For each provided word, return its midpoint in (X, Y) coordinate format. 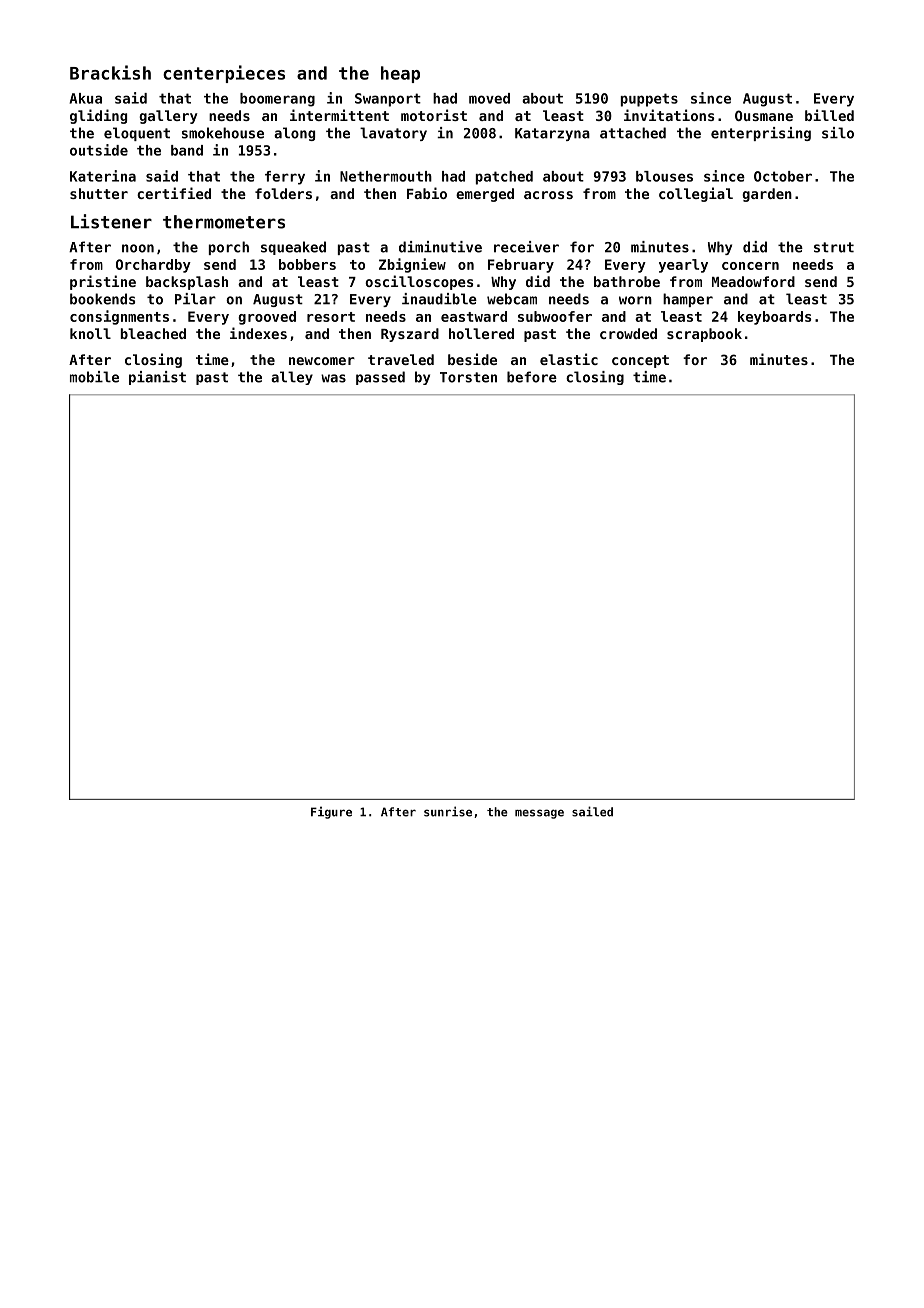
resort (331, 317)
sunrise (448, 811)
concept (640, 361)
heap (400, 74)
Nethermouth (386, 176)
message (539, 814)
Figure (331, 812)
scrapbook (704, 335)
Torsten (468, 377)
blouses (664, 176)
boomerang (277, 100)
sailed (592, 811)
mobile (94, 377)
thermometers (224, 222)
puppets (649, 100)
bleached (153, 333)
